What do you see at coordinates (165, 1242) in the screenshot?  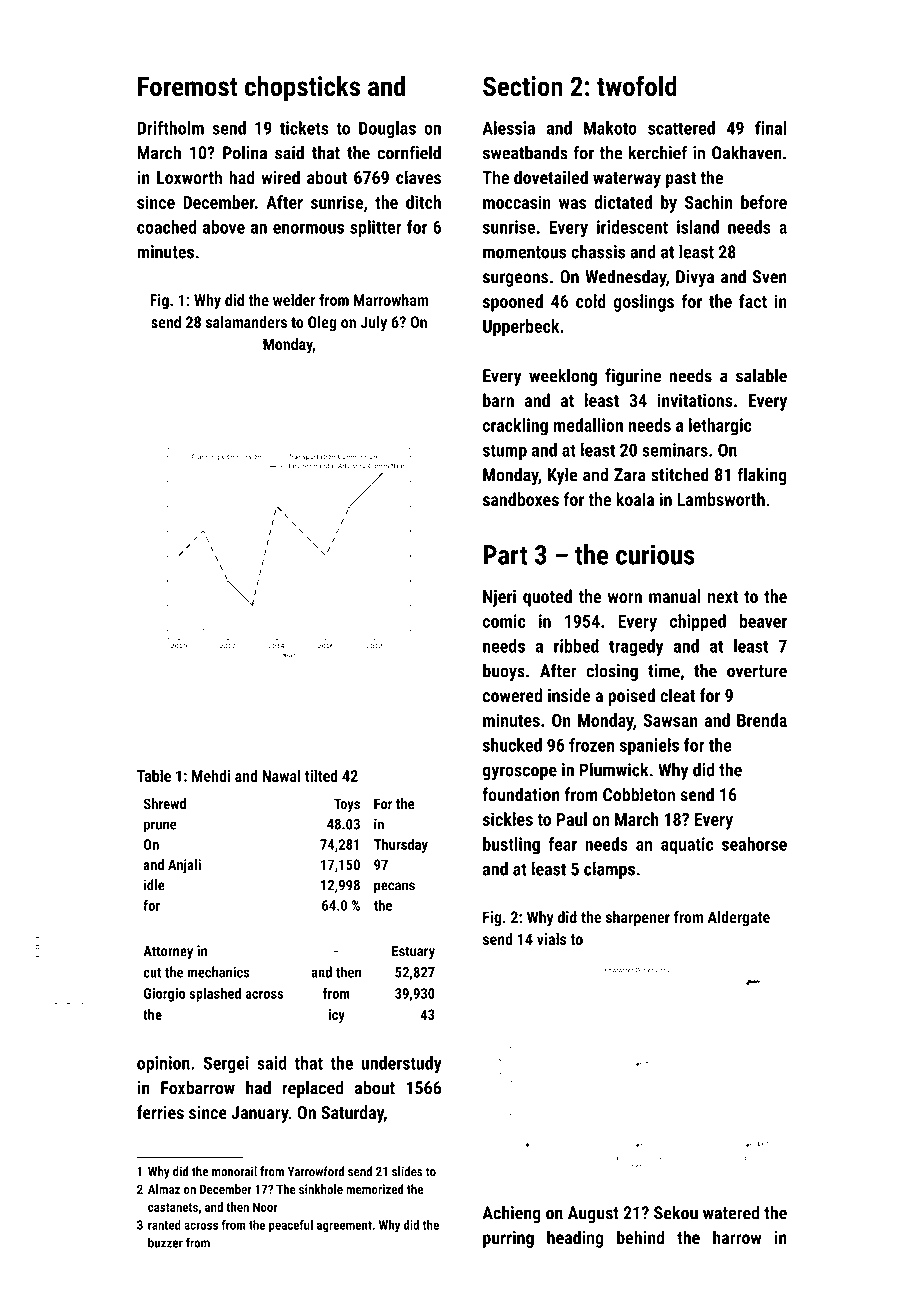 I see `buzzer` at bounding box center [165, 1242].
